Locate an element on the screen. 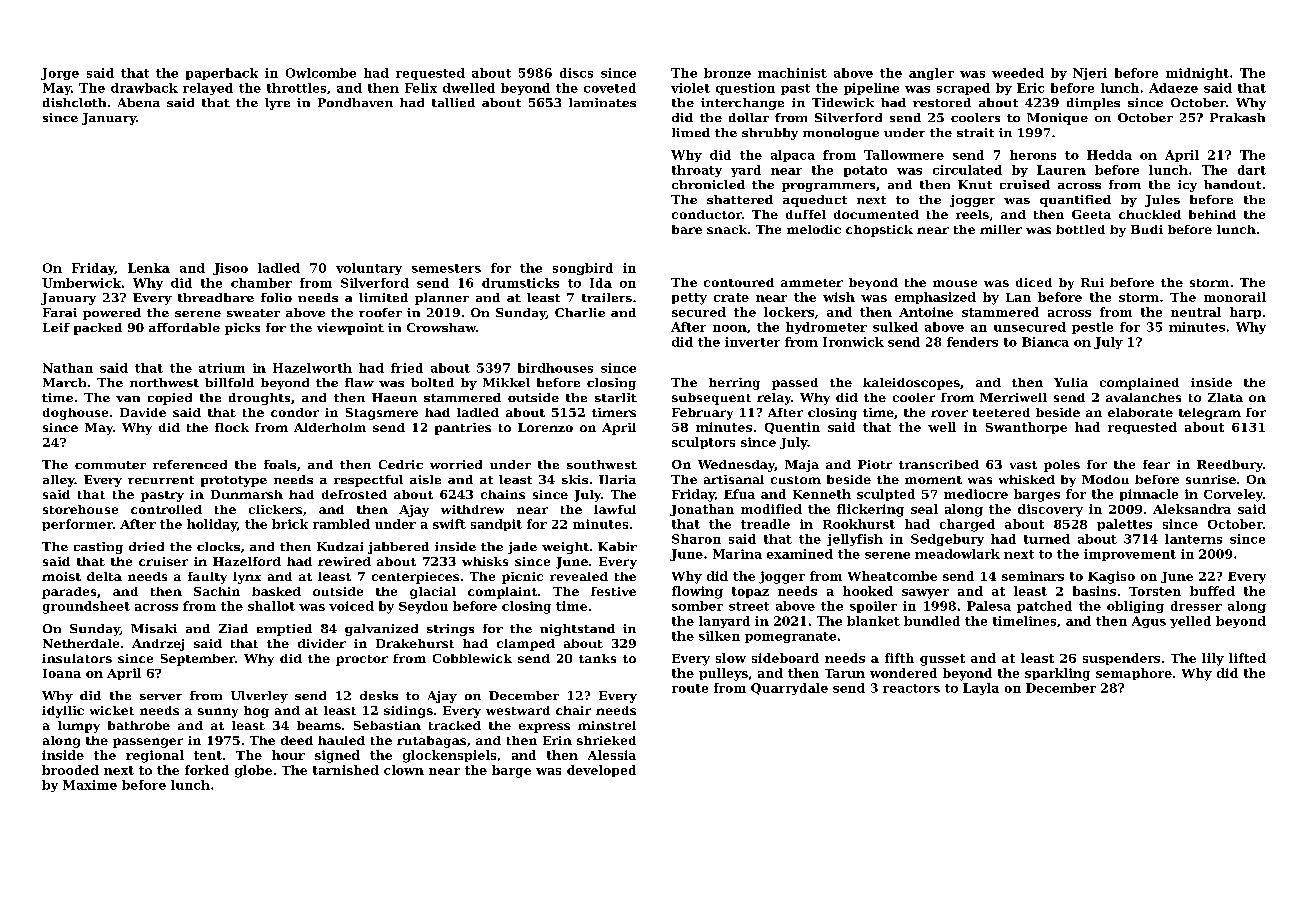 This screenshot has height=924, width=1308. Alessia is located at coordinates (612, 755).
